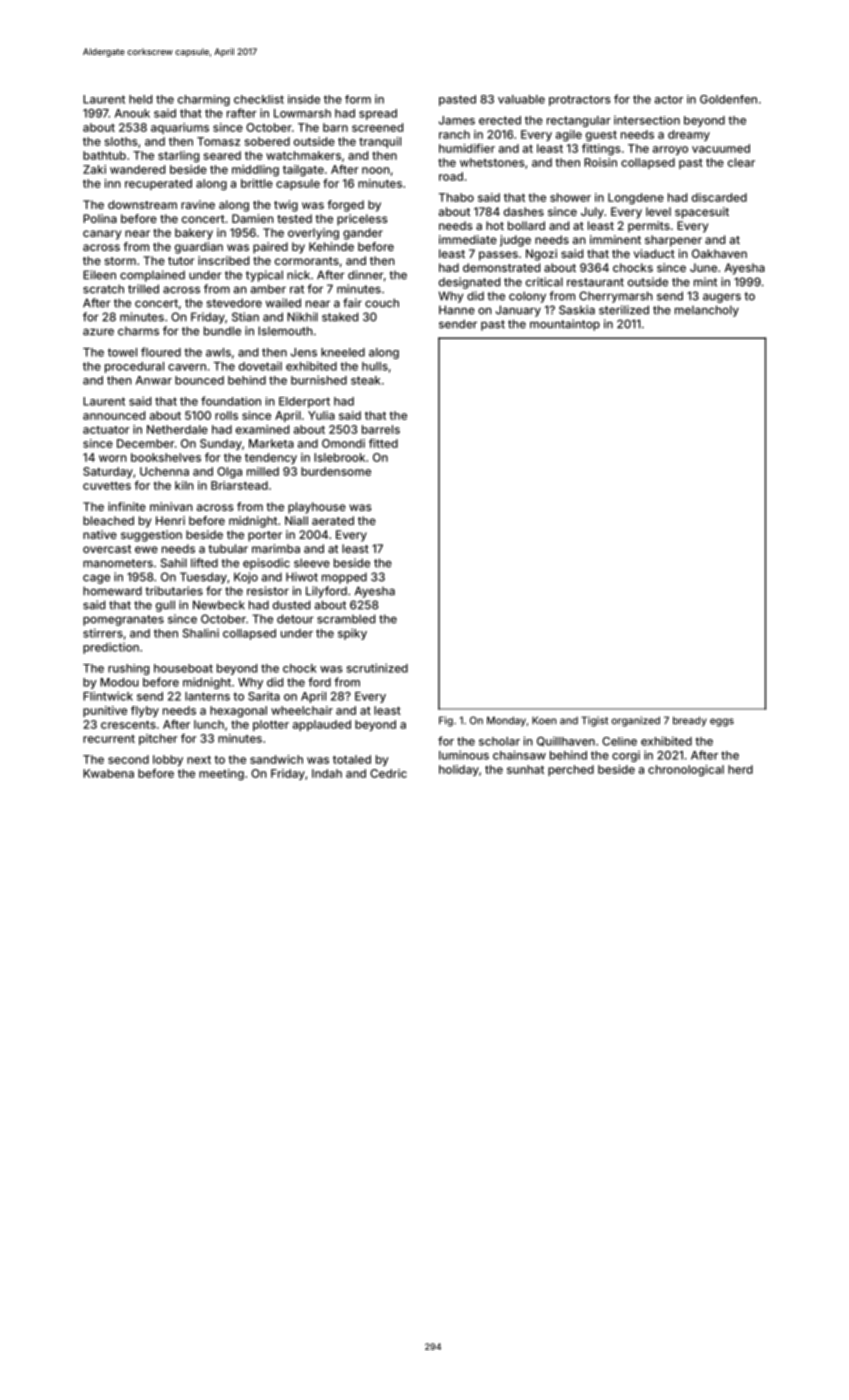  I want to click on dovetail, so click(260, 366).
